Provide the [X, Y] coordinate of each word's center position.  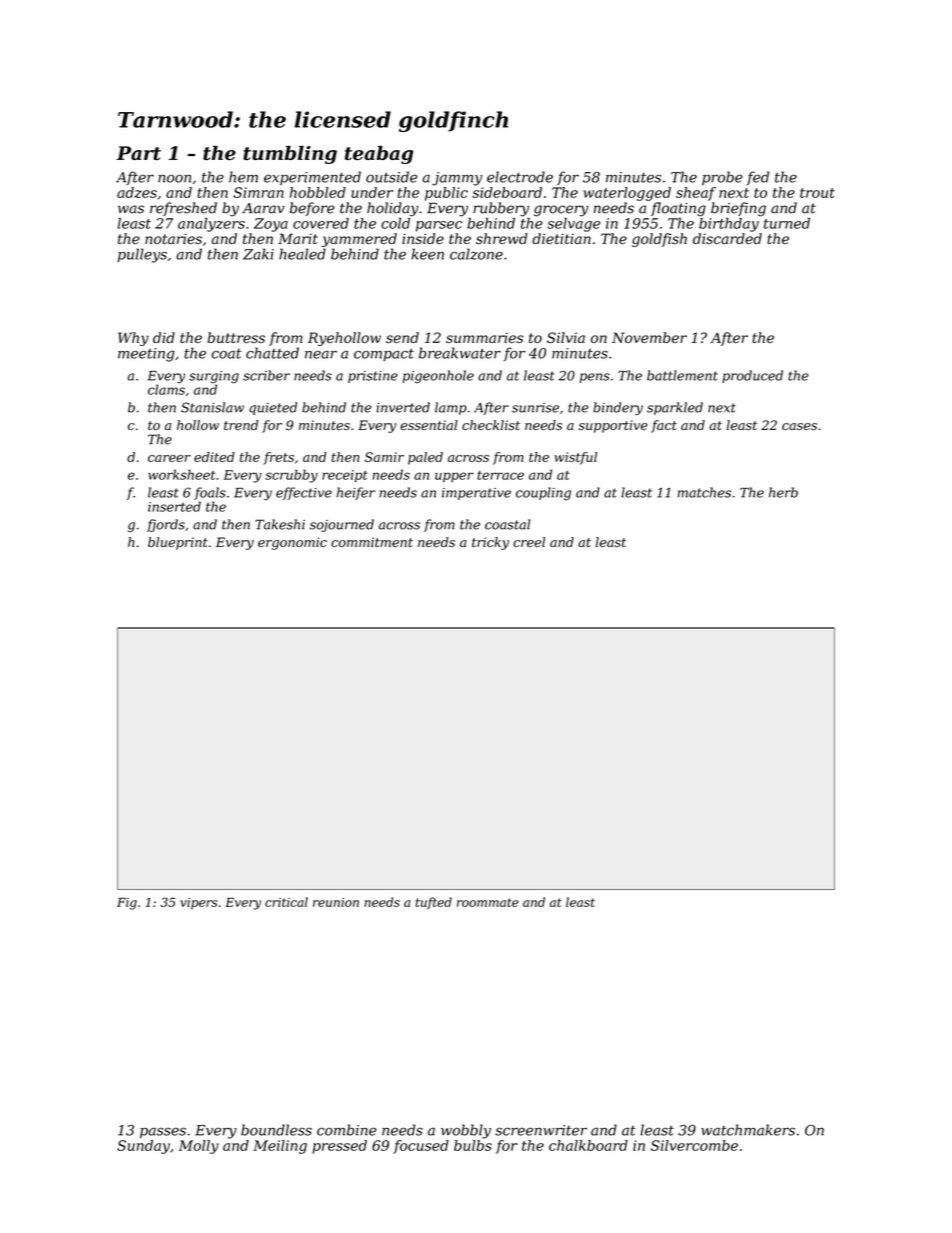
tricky [490, 543]
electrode [520, 177]
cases [799, 426]
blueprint [178, 543]
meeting [146, 355]
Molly [199, 1147]
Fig [127, 904]
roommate [488, 902]
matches [704, 492]
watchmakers [748, 1130]
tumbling [290, 155]
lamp [451, 408]
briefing [738, 209]
